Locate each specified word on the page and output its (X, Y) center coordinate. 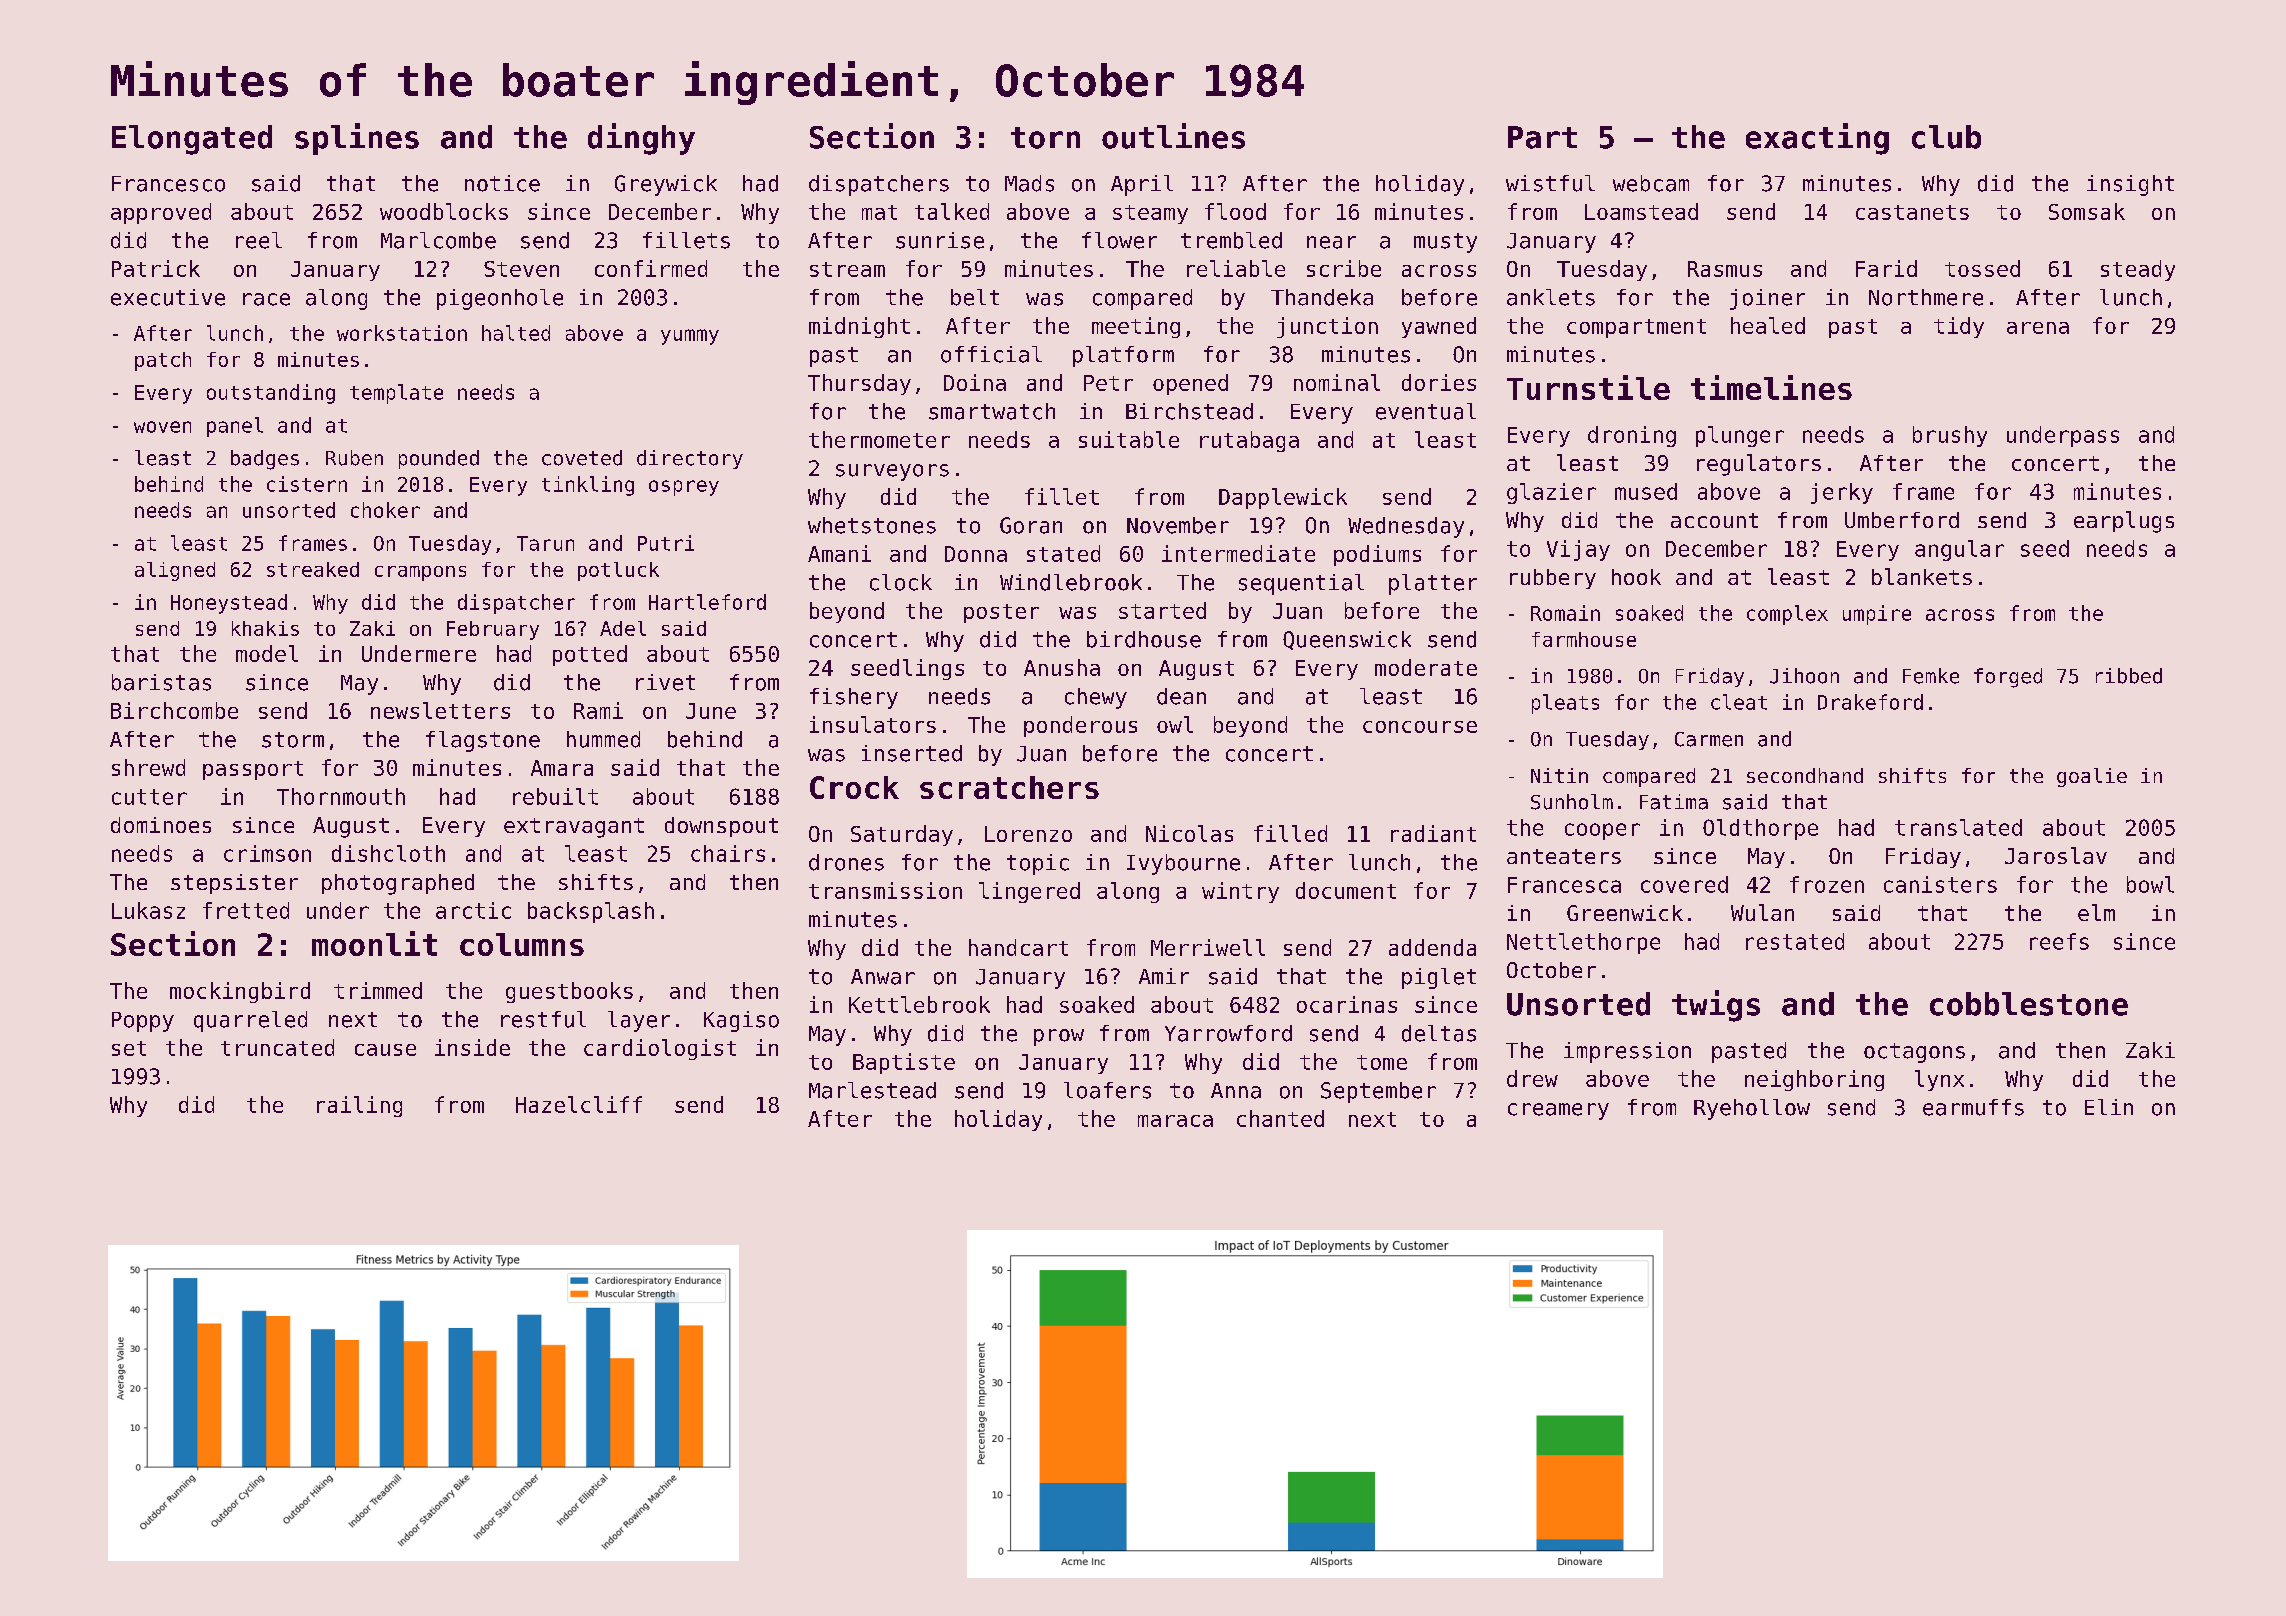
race (266, 299)
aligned (175, 571)
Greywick (666, 185)
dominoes (161, 825)
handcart (1018, 947)
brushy (1950, 436)
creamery (1558, 1111)
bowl (2150, 884)
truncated (277, 1047)
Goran (1031, 525)
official (991, 354)
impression (1627, 1052)
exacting (1817, 139)
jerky (1842, 493)
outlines (1173, 136)
